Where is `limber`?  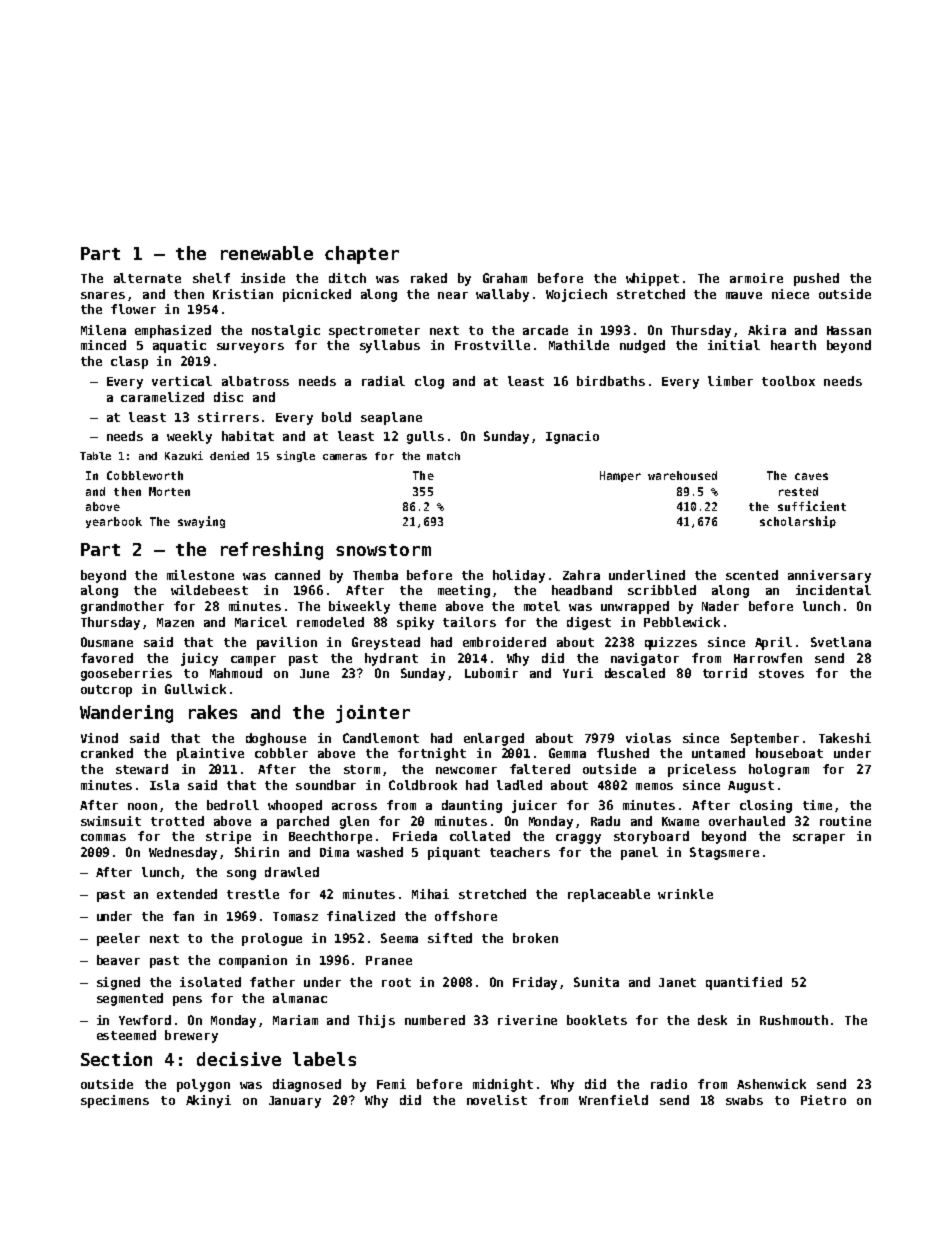
limber is located at coordinates (730, 381).
